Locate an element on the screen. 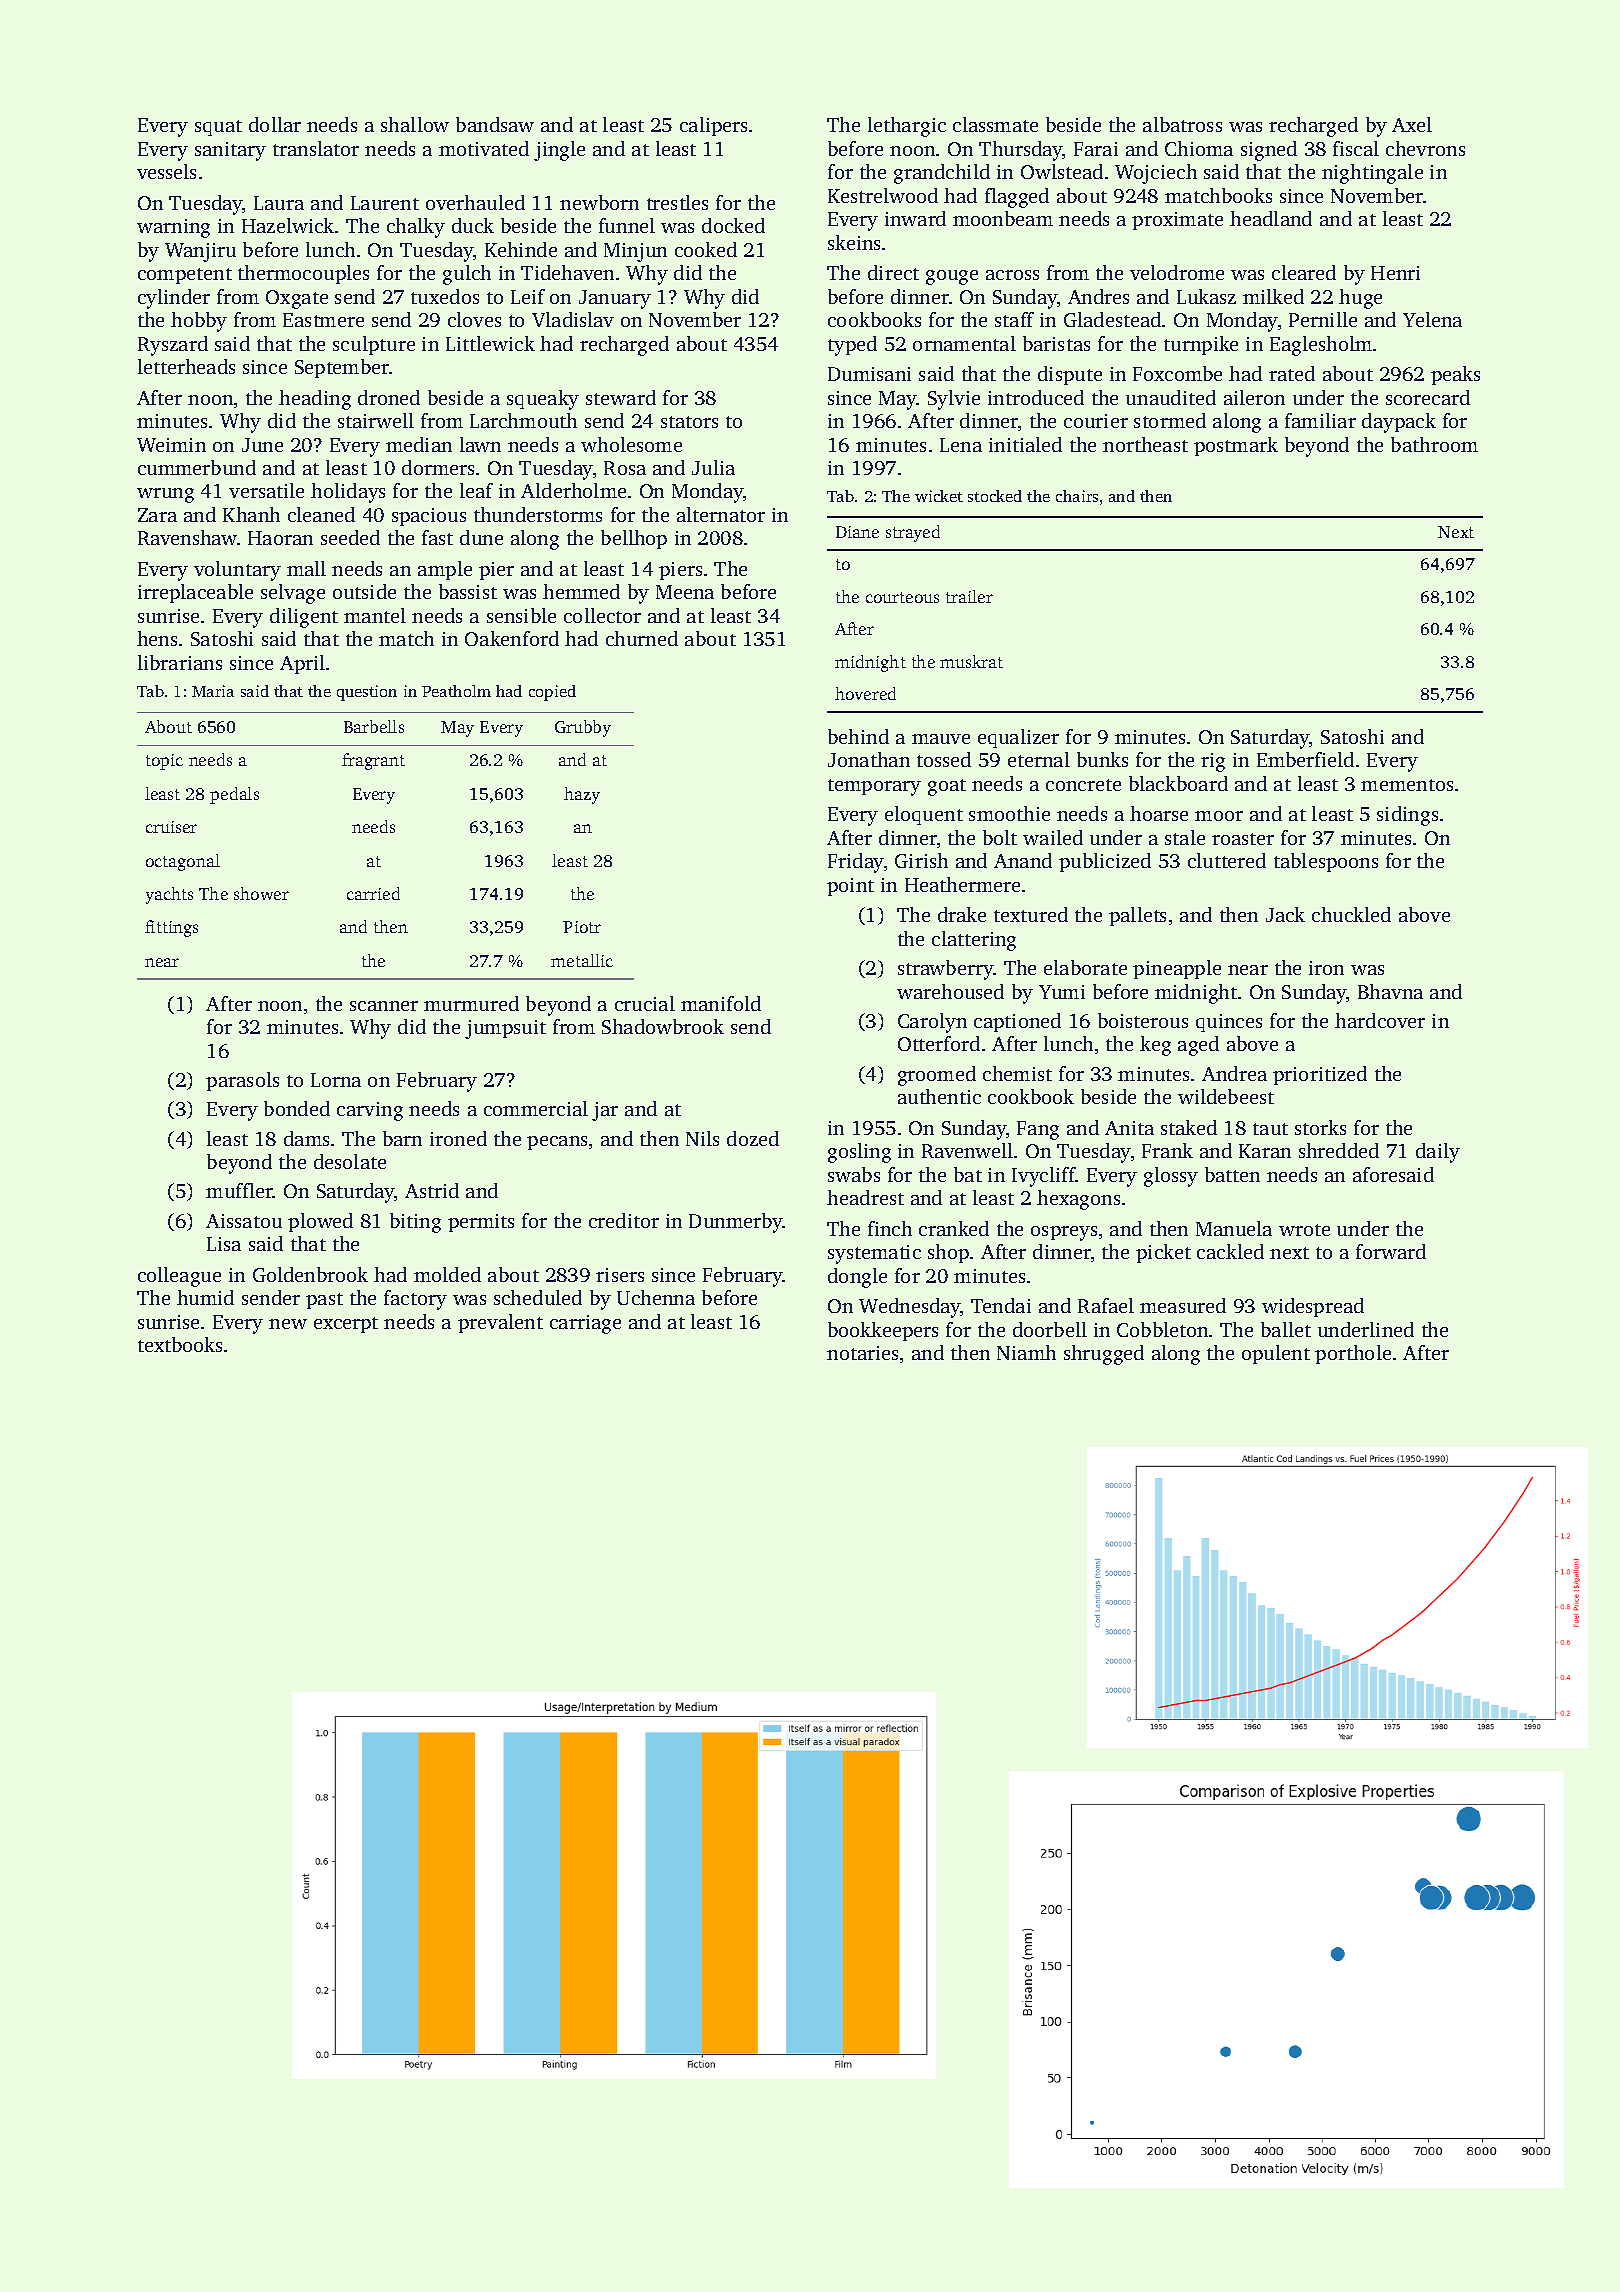 The height and width of the screenshot is (2292, 1620). bathroom is located at coordinates (1434, 444).
